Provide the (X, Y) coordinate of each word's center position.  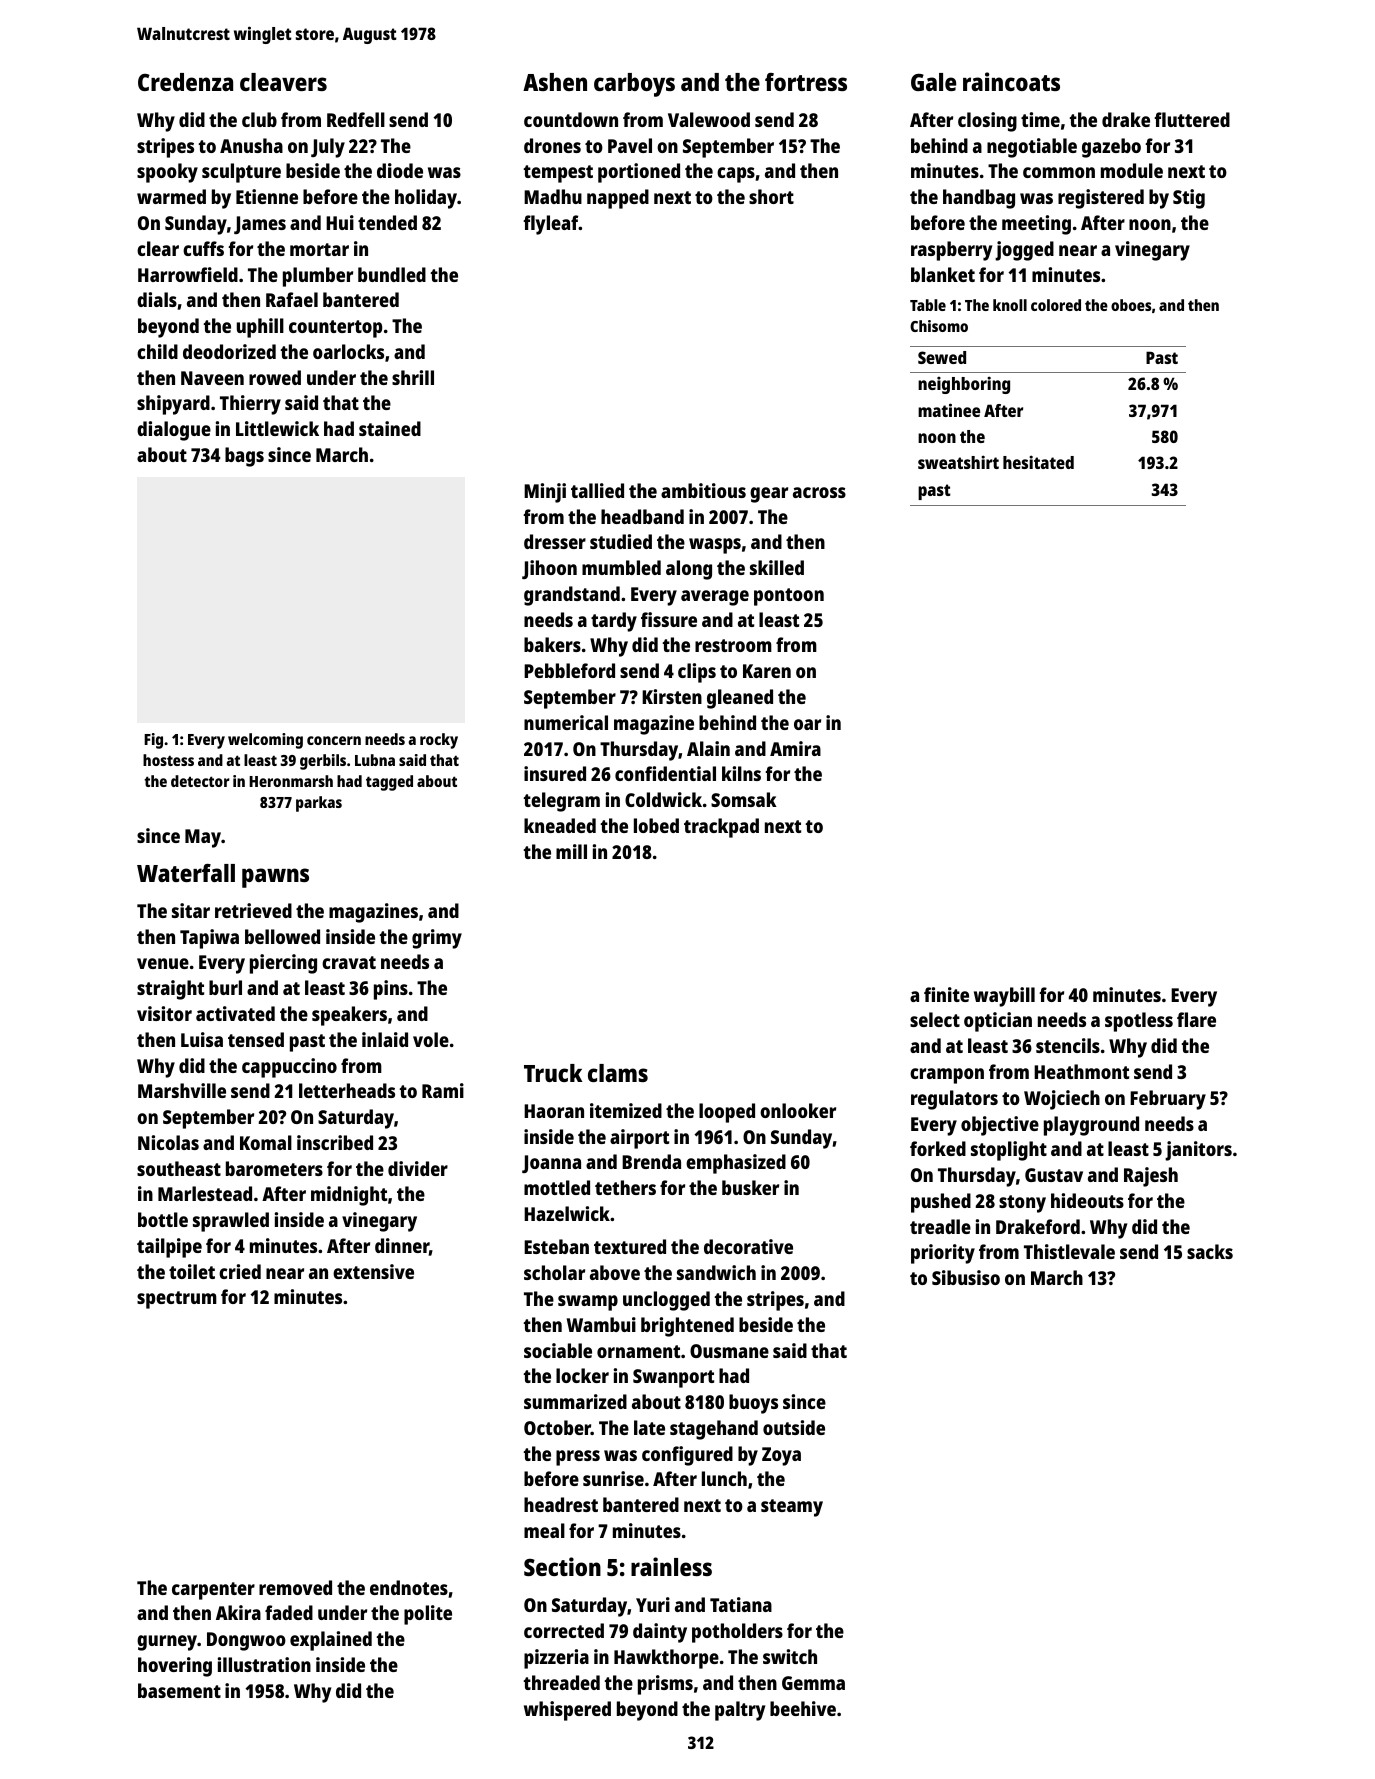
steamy (792, 1508)
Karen (767, 671)
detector (200, 781)
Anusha (251, 145)
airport (639, 1139)
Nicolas (168, 1142)
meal (544, 1530)
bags (244, 457)
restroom (733, 645)
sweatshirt (958, 462)
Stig (1189, 199)
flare (1196, 1019)
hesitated (1038, 462)
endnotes (409, 1587)
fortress (806, 82)
